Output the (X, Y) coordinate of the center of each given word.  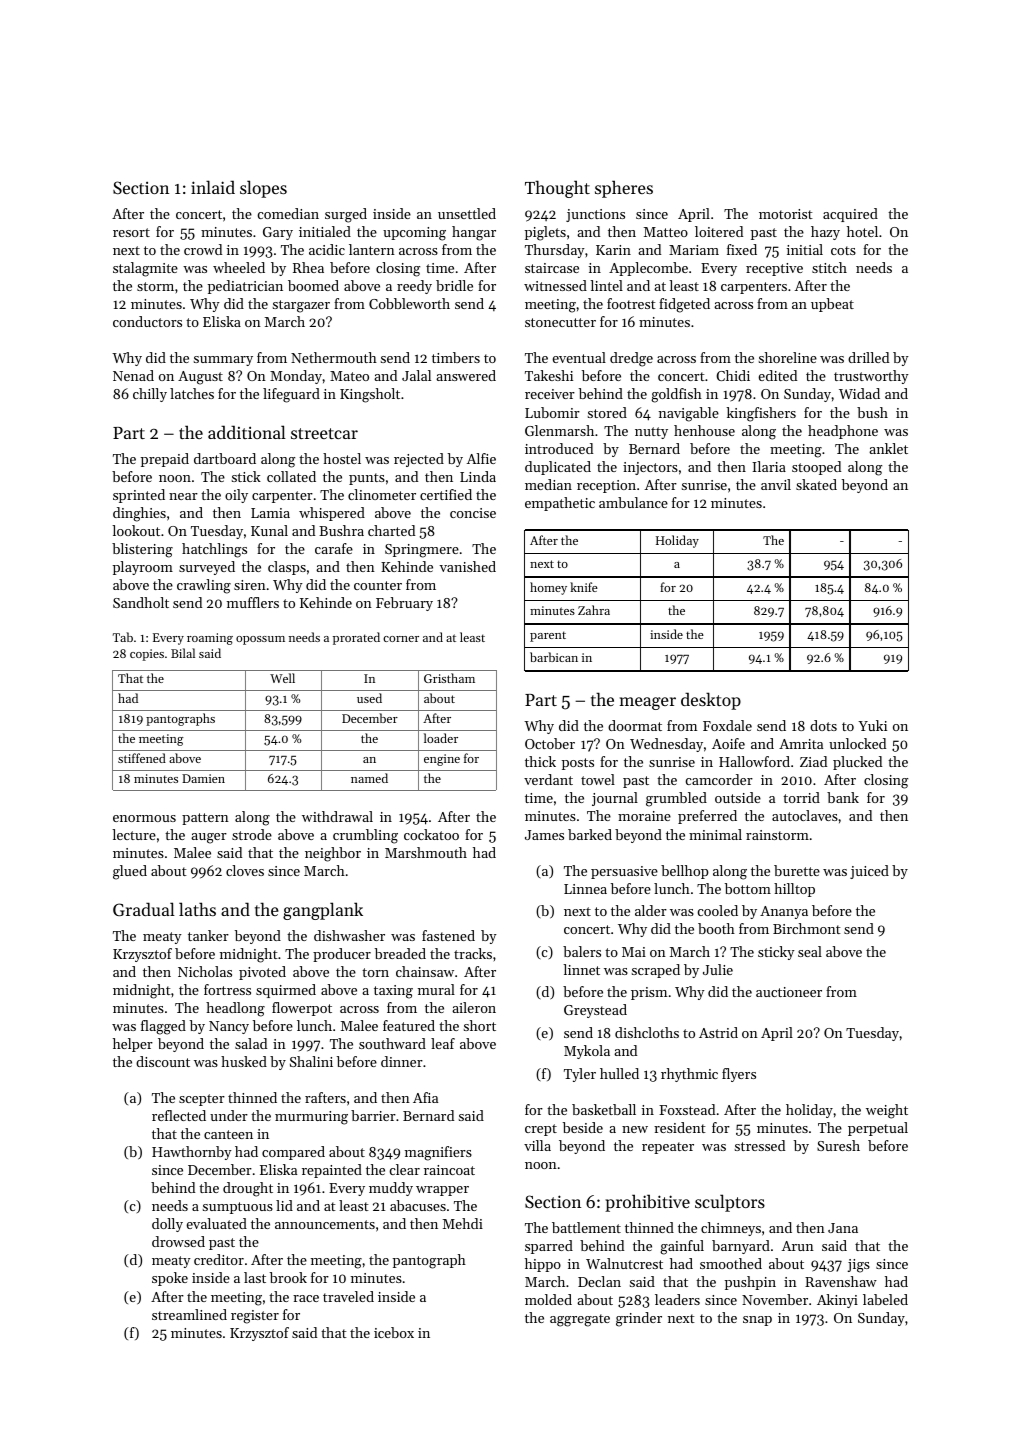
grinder (639, 1319)
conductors (147, 321)
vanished (468, 566)
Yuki (872, 725)
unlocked (857, 743)
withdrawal (337, 816)
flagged (163, 1027)
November (775, 1299)
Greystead (595, 1011)
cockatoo (431, 834)
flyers (739, 1075)
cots (843, 250)
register (255, 1317)
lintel (606, 285)
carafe (334, 548)
